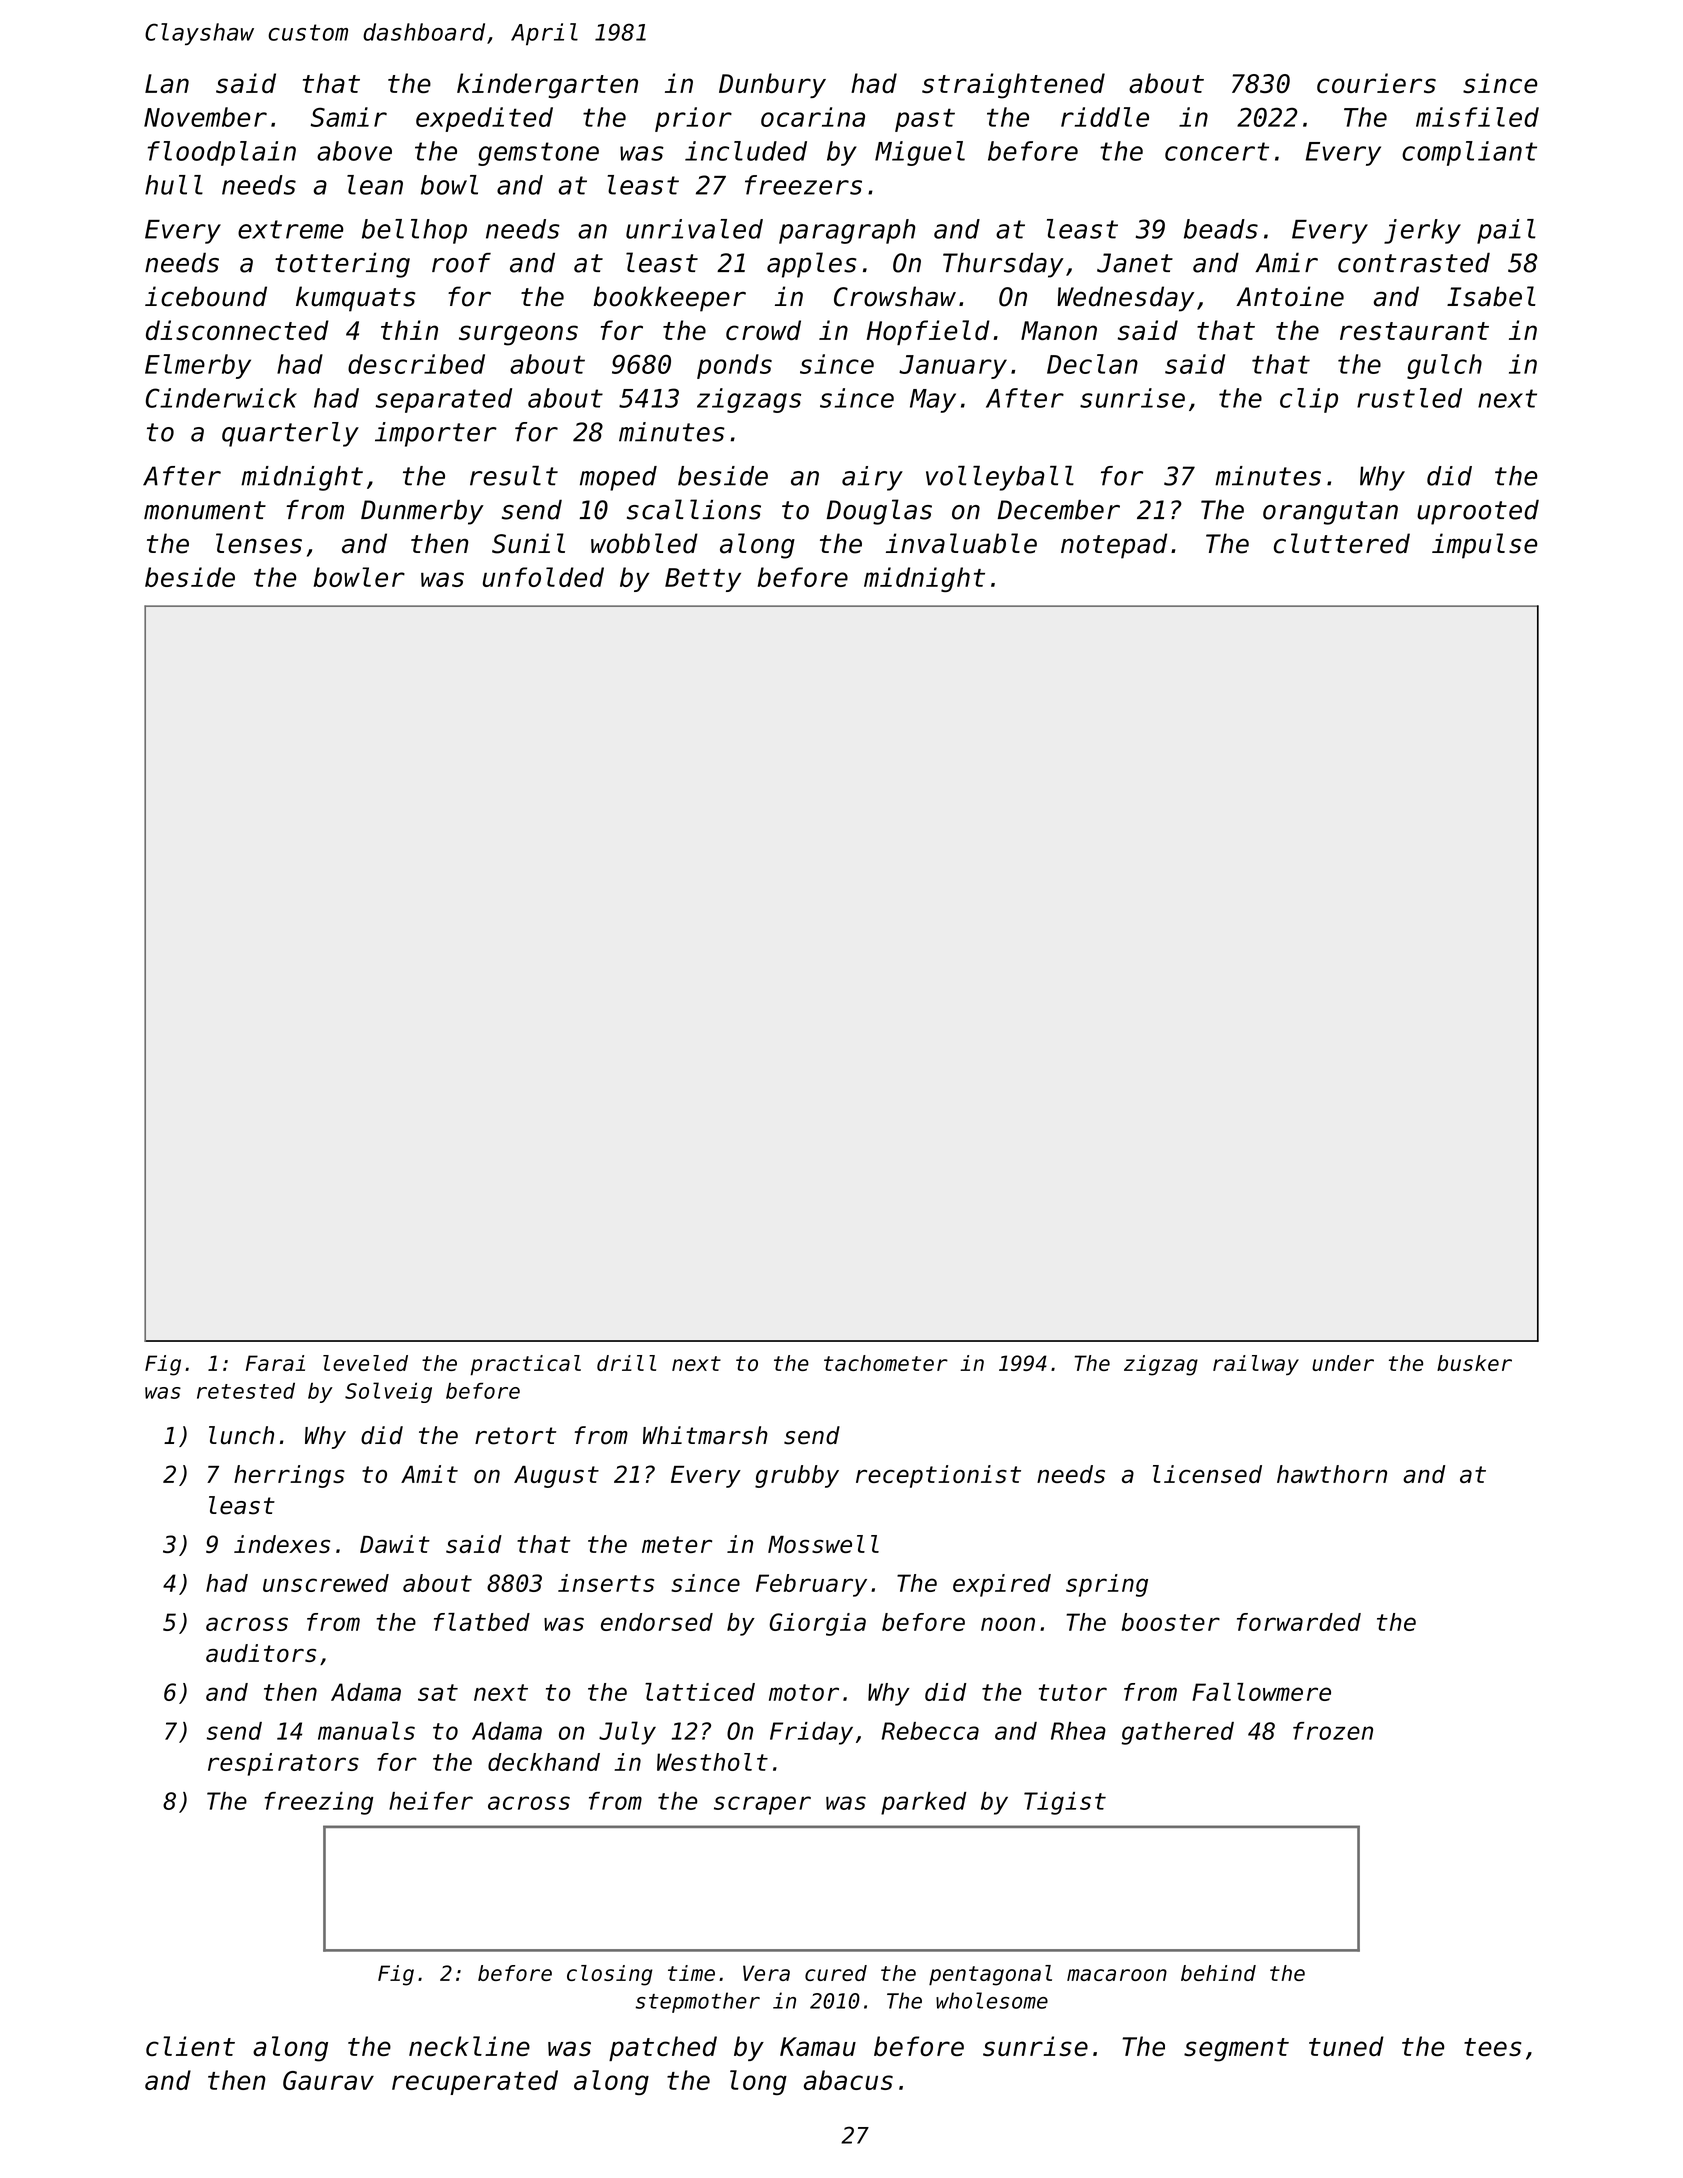 This screenshot has width=1683, height=2178. I want to click on unfolded, so click(543, 577).
